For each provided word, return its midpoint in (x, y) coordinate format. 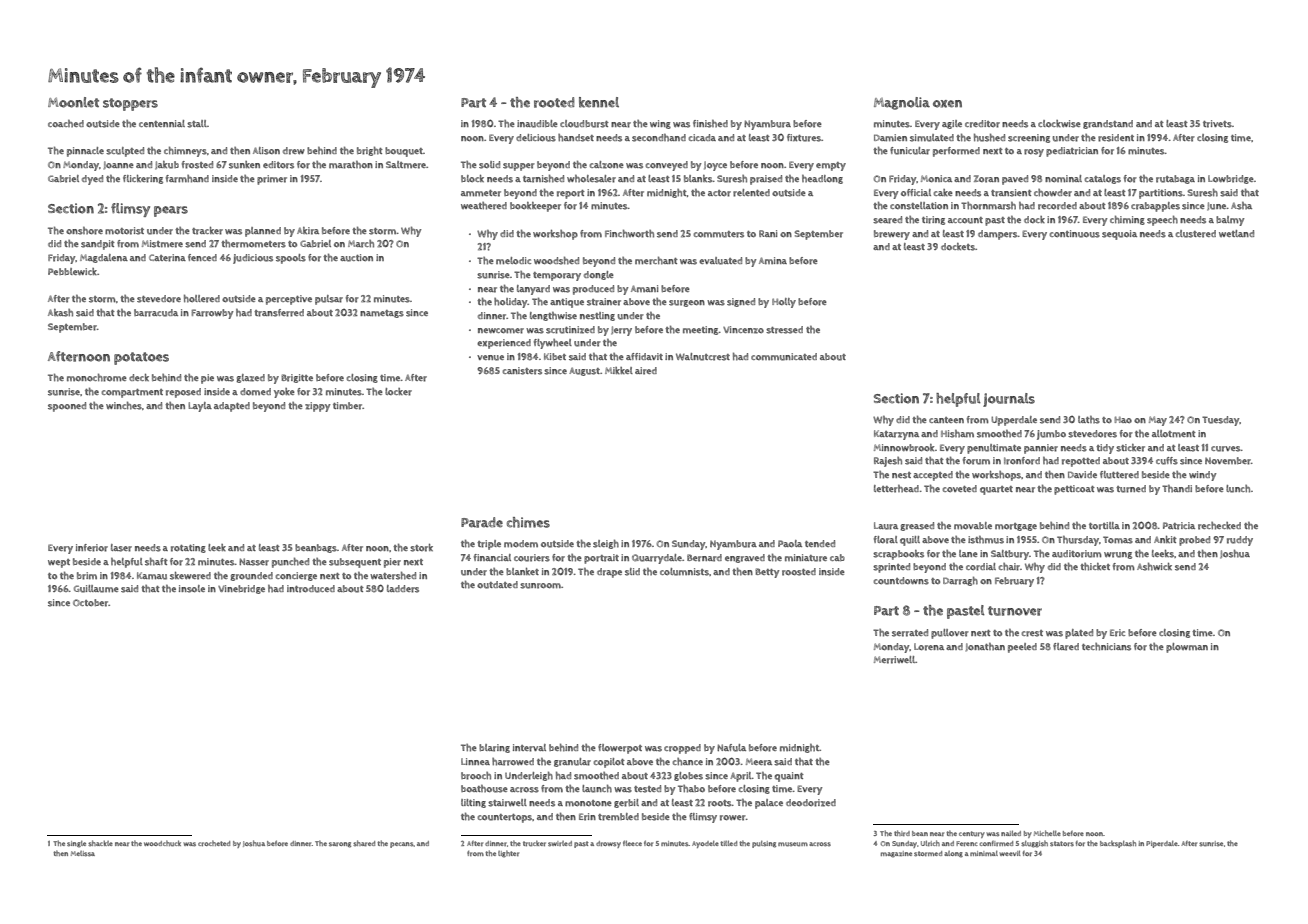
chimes (528, 522)
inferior (92, 548)
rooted (554, 102)
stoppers (130, 104)
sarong (340, 845)
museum (793, 844)
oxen (947, 104)
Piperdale (1162, 844)
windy (1203, 476)
